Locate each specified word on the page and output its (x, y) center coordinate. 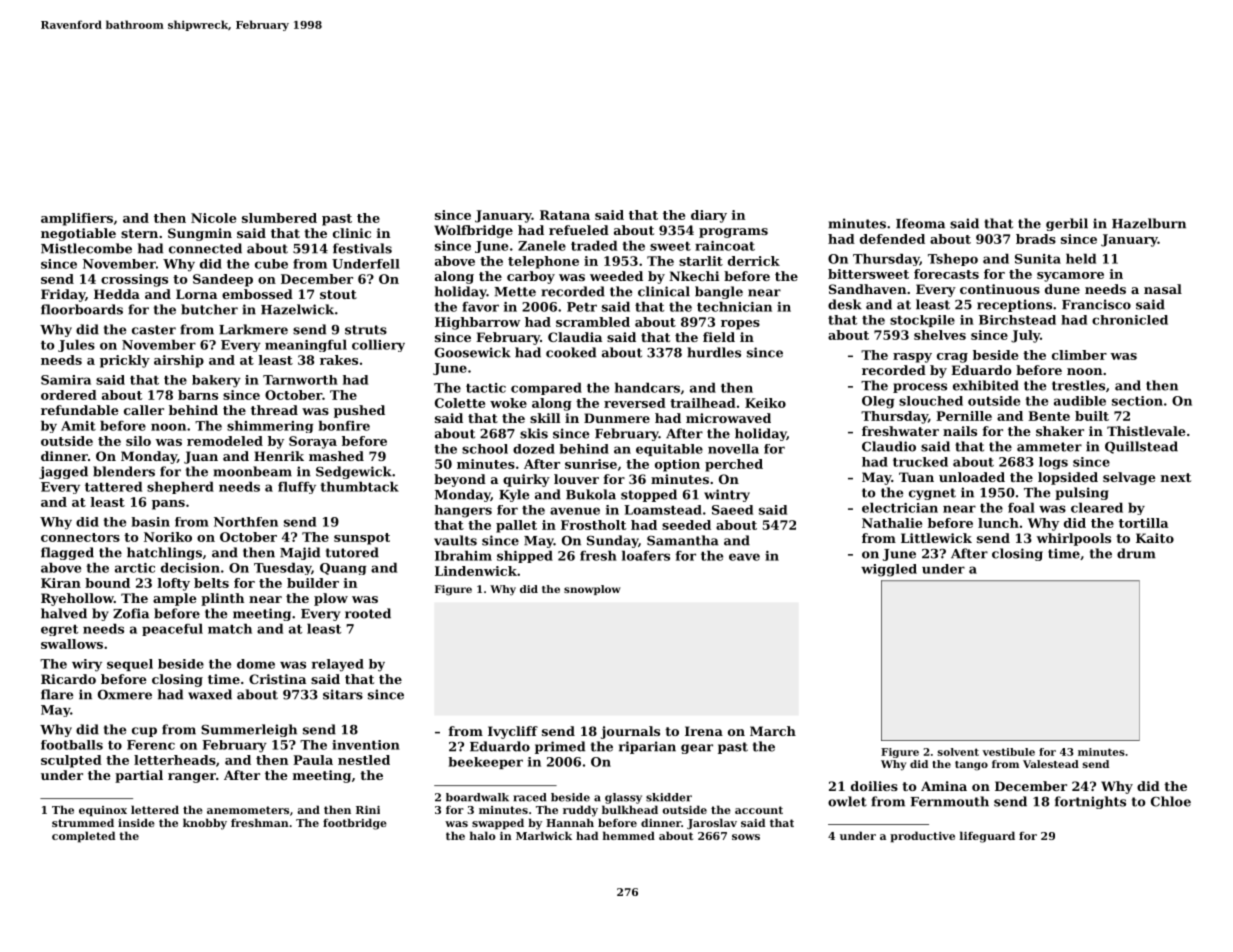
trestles (1078, 385)
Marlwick (544, 835)
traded (594, 245)
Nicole (213, 218)
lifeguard (987, 837)
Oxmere (125, 695)
